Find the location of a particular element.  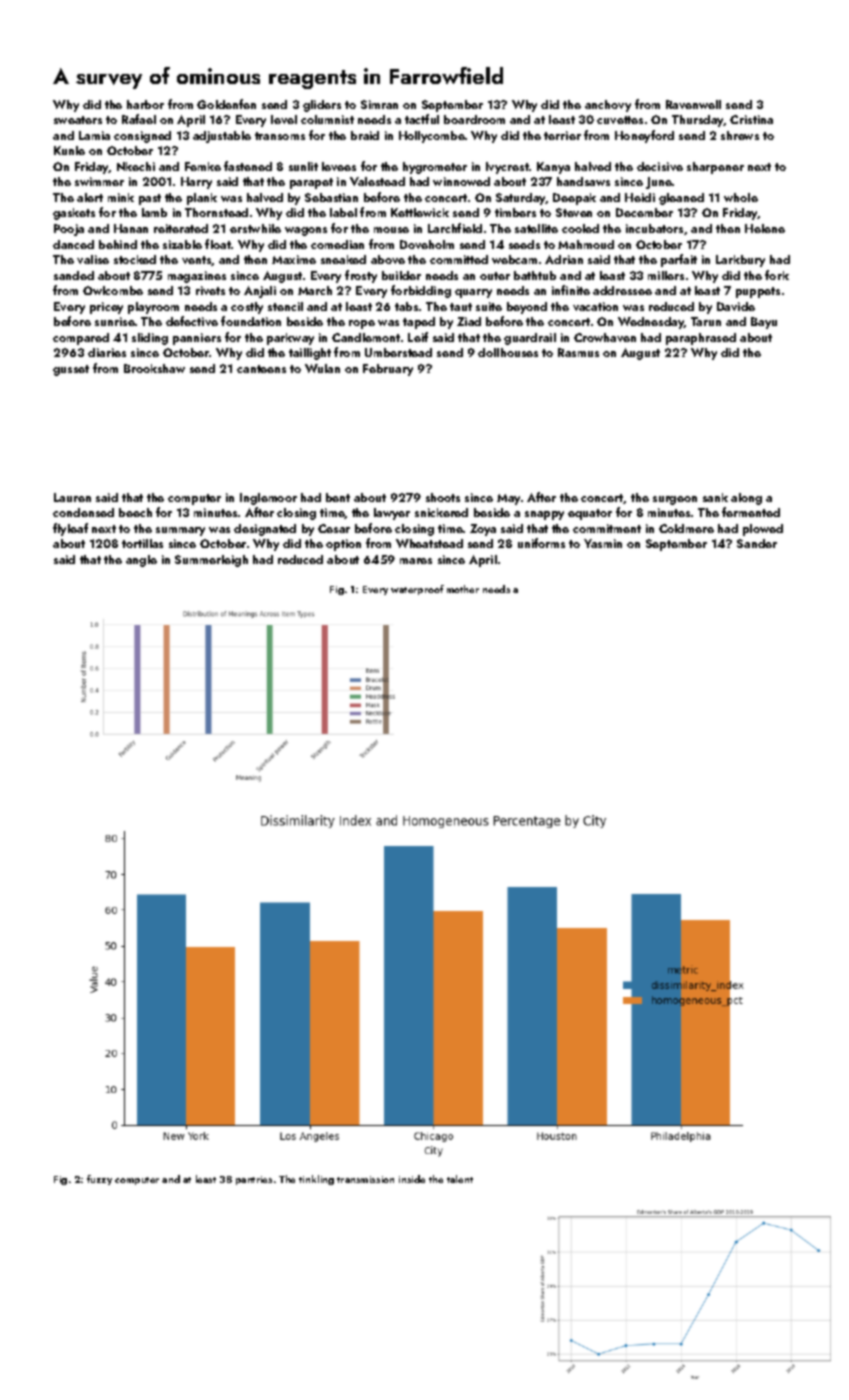

anchovy is located at coordinates (608, 106).
